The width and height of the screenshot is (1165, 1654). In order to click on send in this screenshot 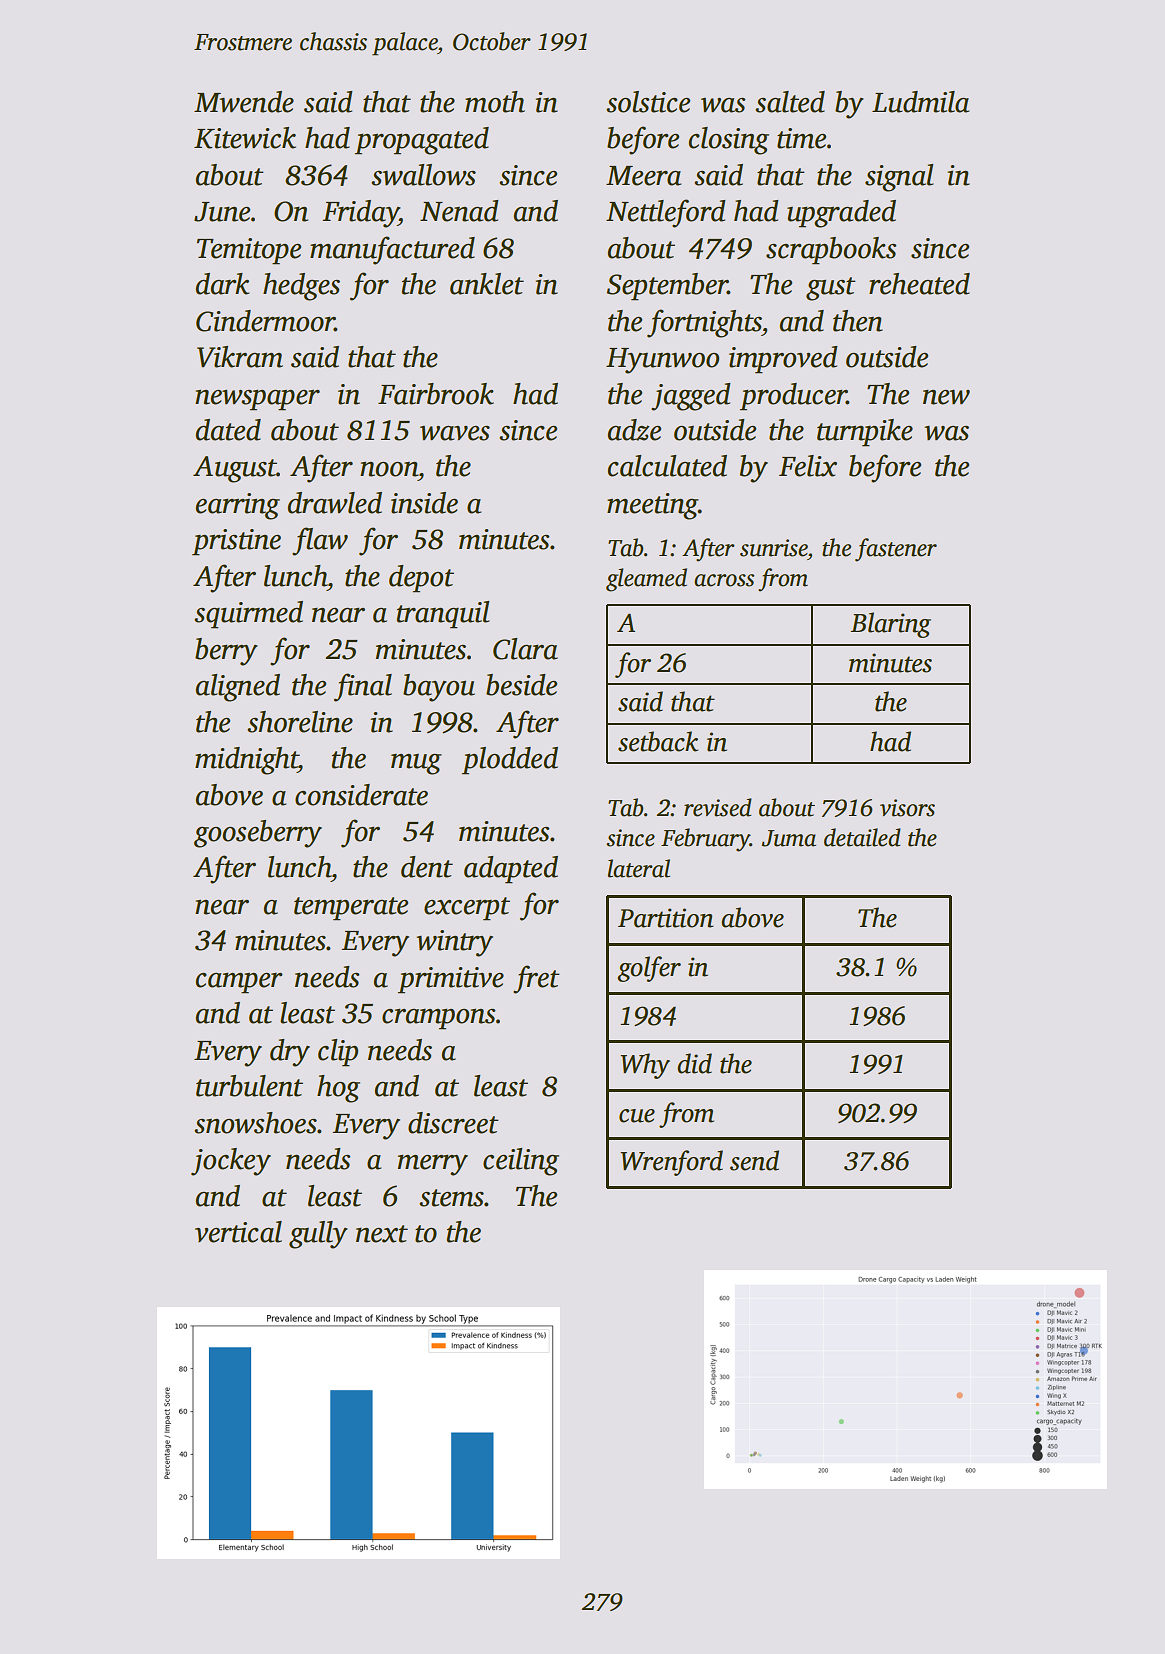, I will do `click(754, 1160)`.
